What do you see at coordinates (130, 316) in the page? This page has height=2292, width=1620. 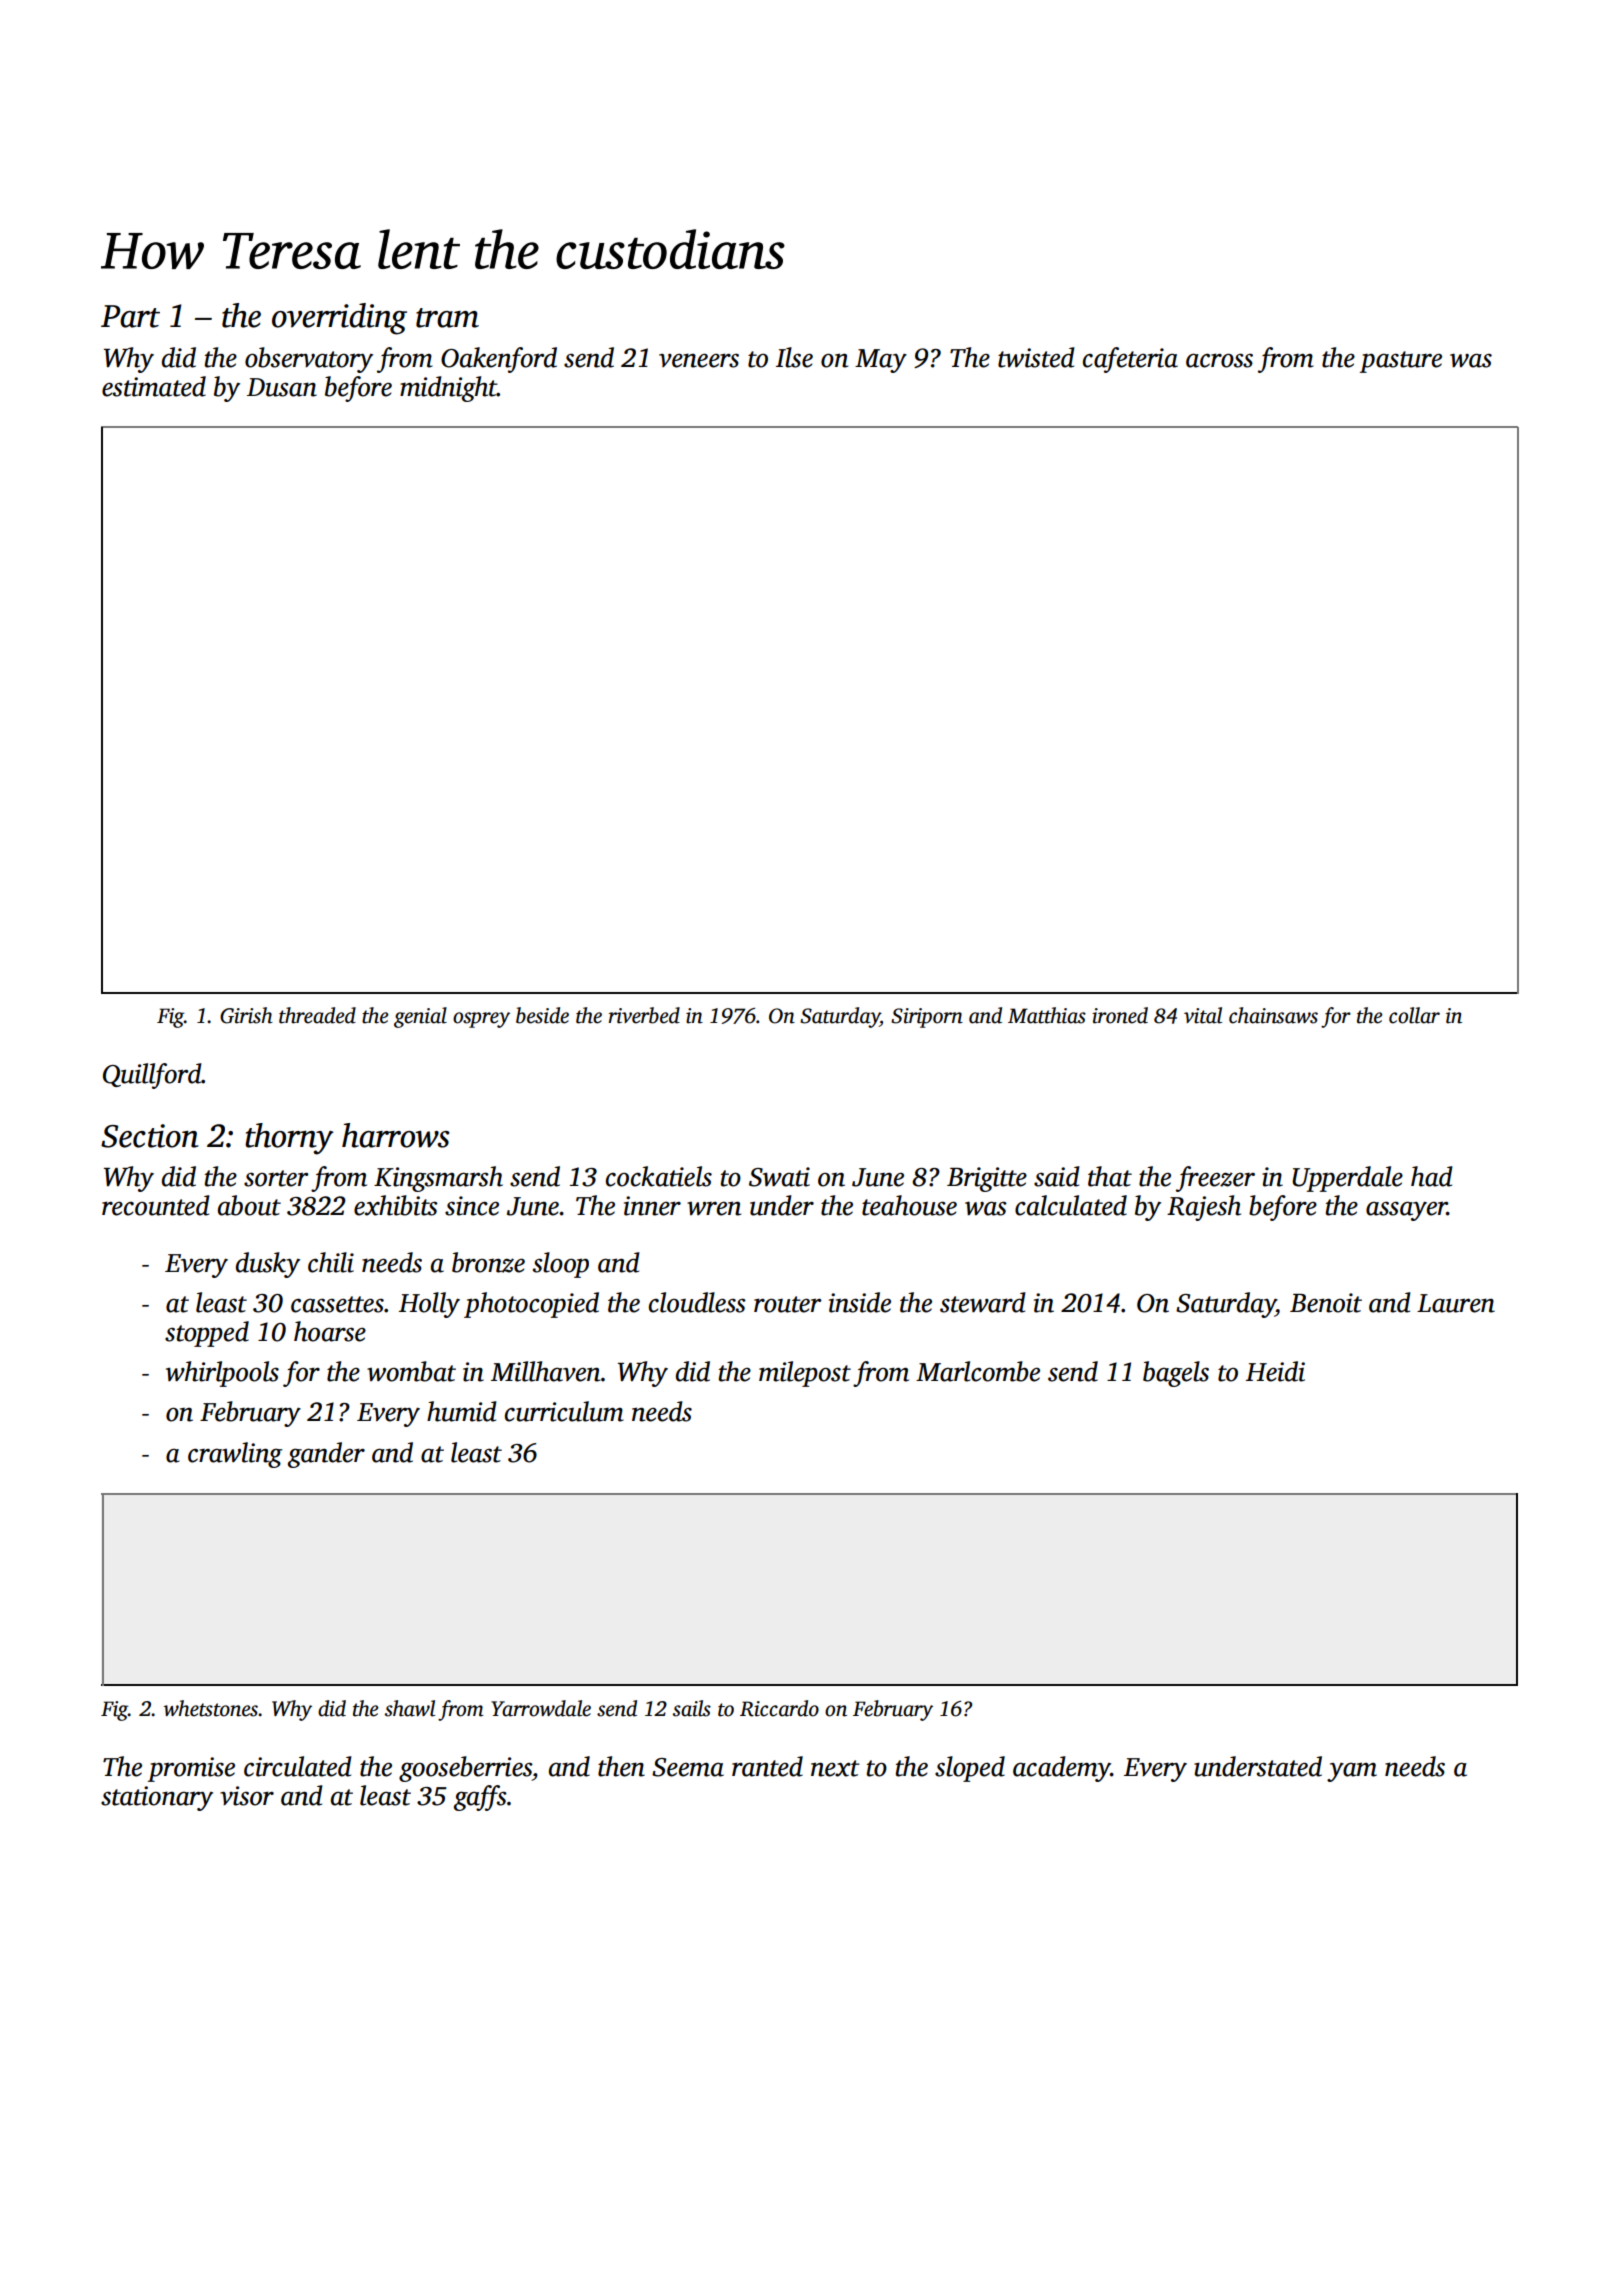 I see `Part` at bounding box center [130, 316].
